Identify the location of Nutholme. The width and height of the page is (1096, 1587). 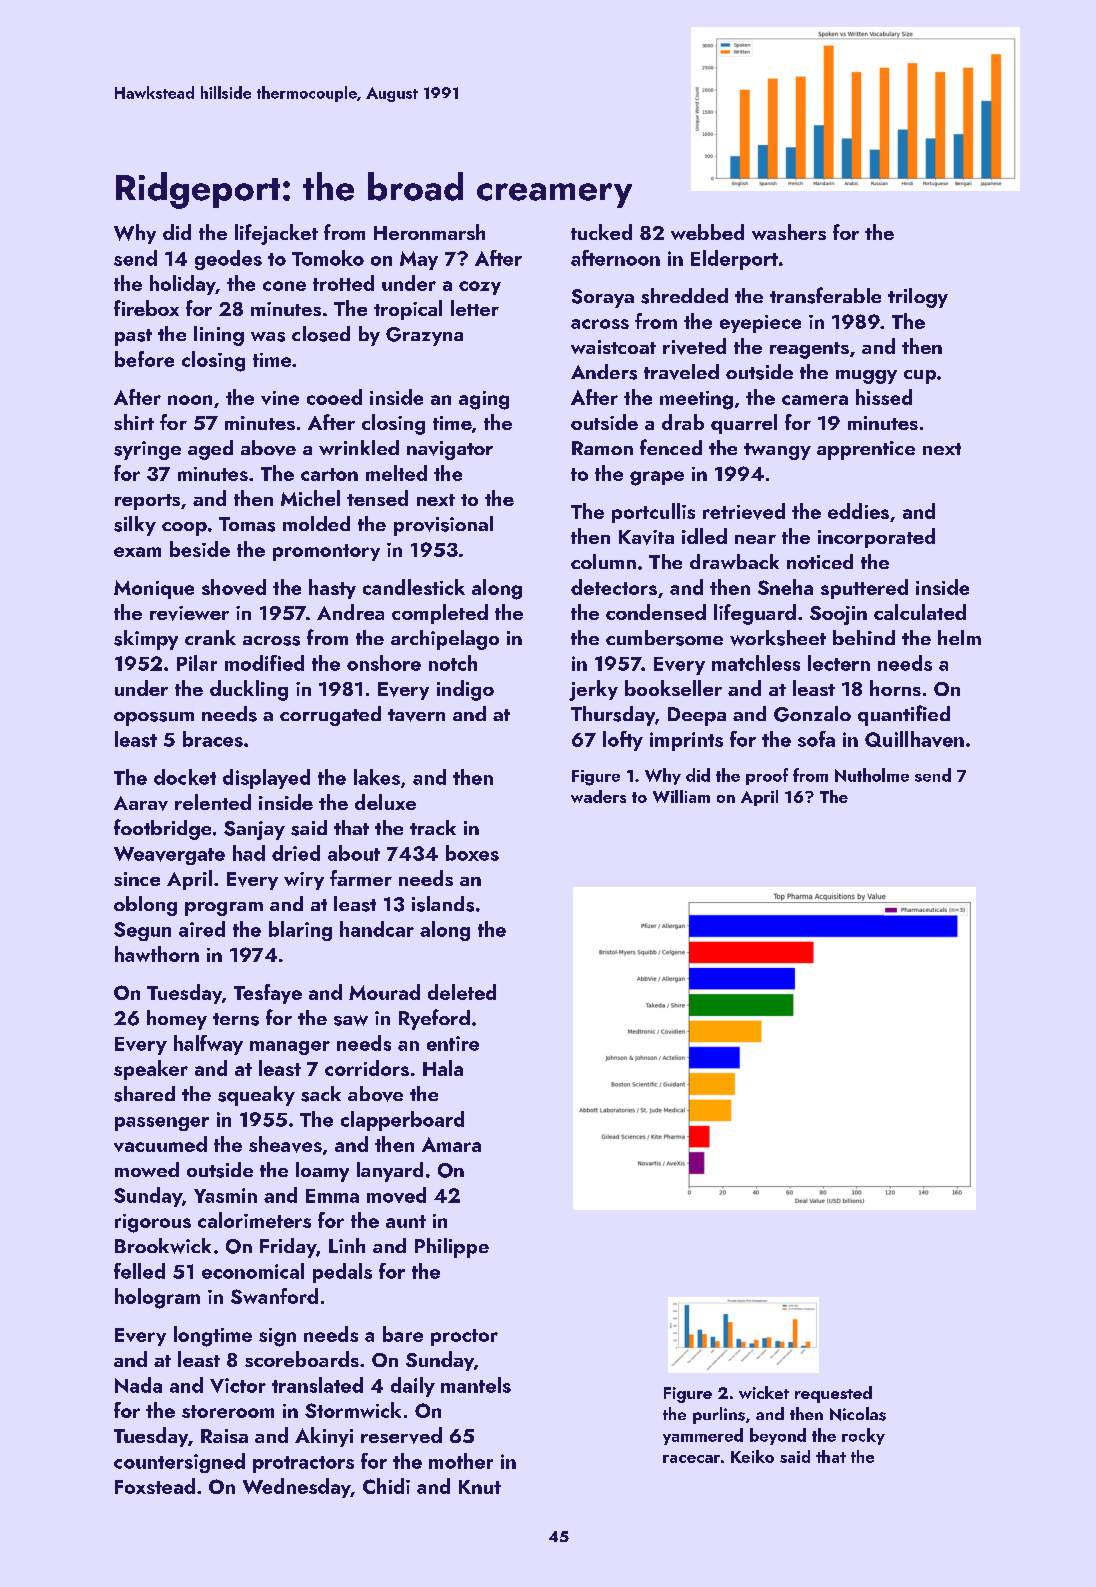
(872, 775).
